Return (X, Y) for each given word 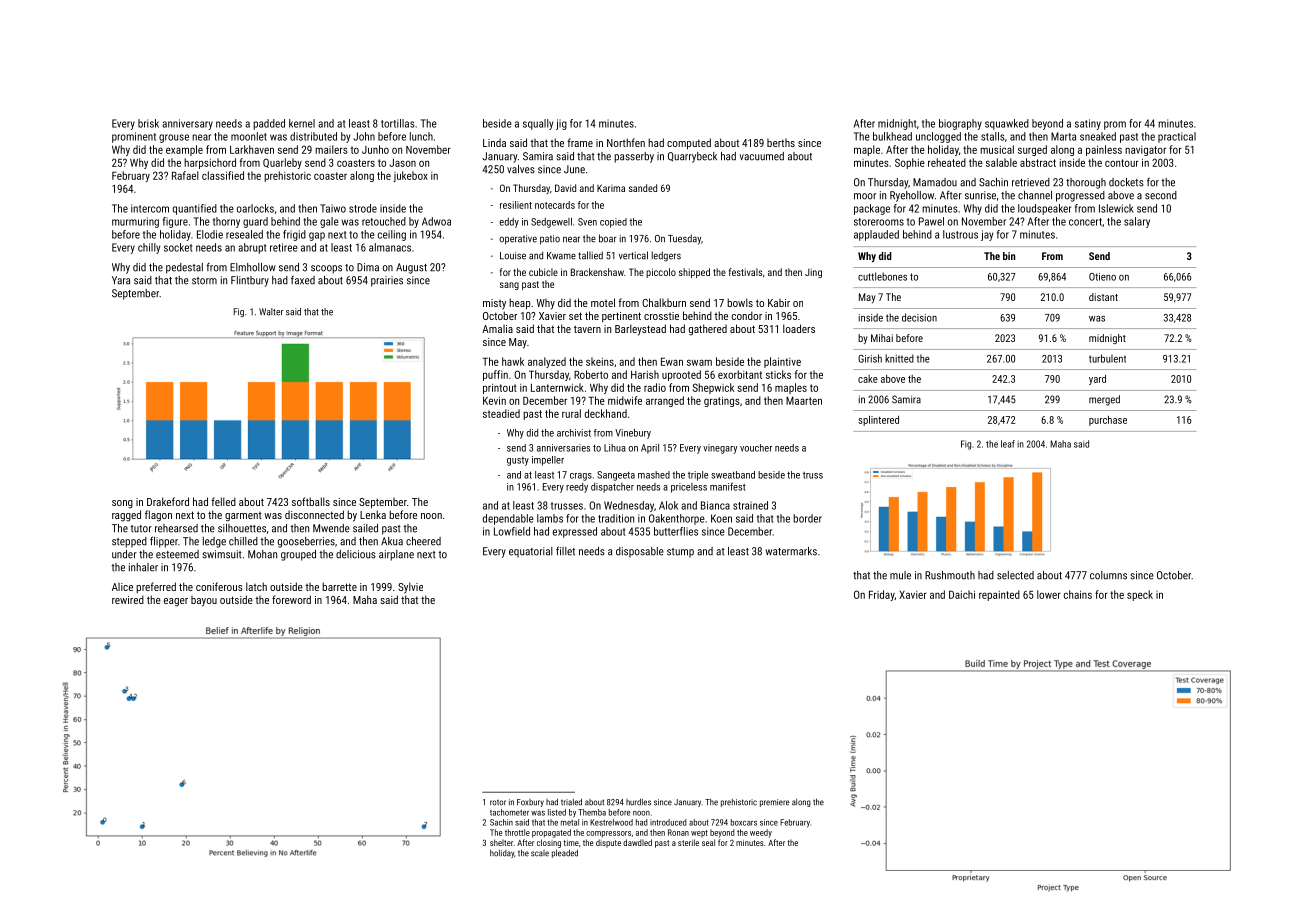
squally (538, 124)
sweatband (733, 475)
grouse (174, 138)
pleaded (565, 853)
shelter (501, 842)
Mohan (262, 554)
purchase (1108, 421)
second (1161, 195)
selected (1015, 575)
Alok (668, 505)
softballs (311, 501)
